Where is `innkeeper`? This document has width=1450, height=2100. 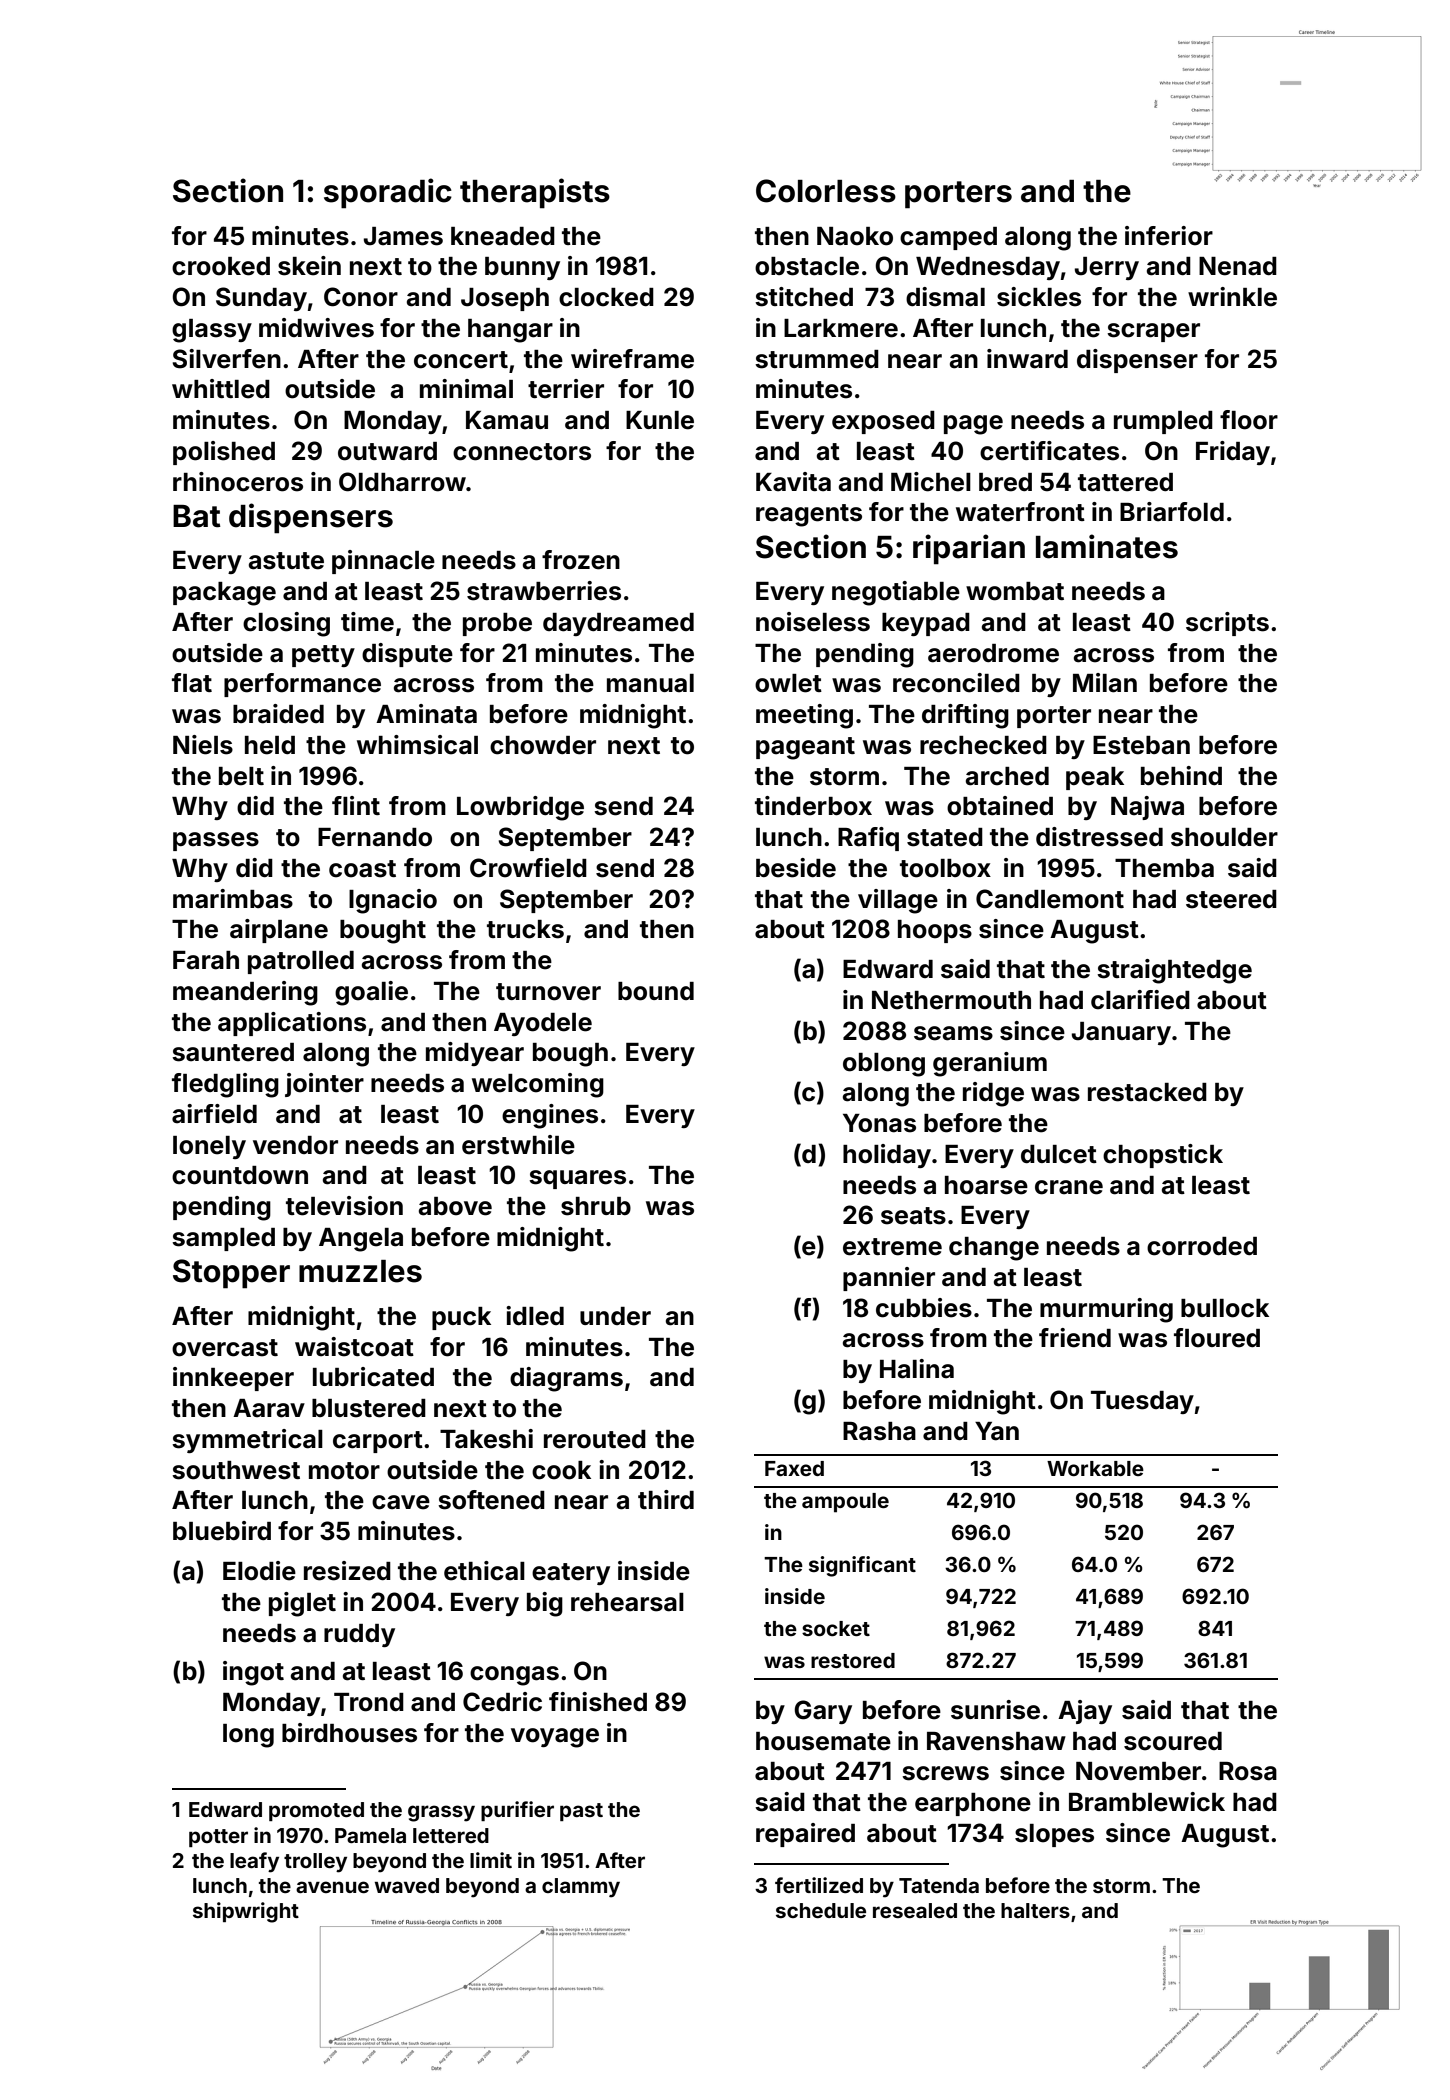
innkeeper is located at coordinates (233, 1379).
